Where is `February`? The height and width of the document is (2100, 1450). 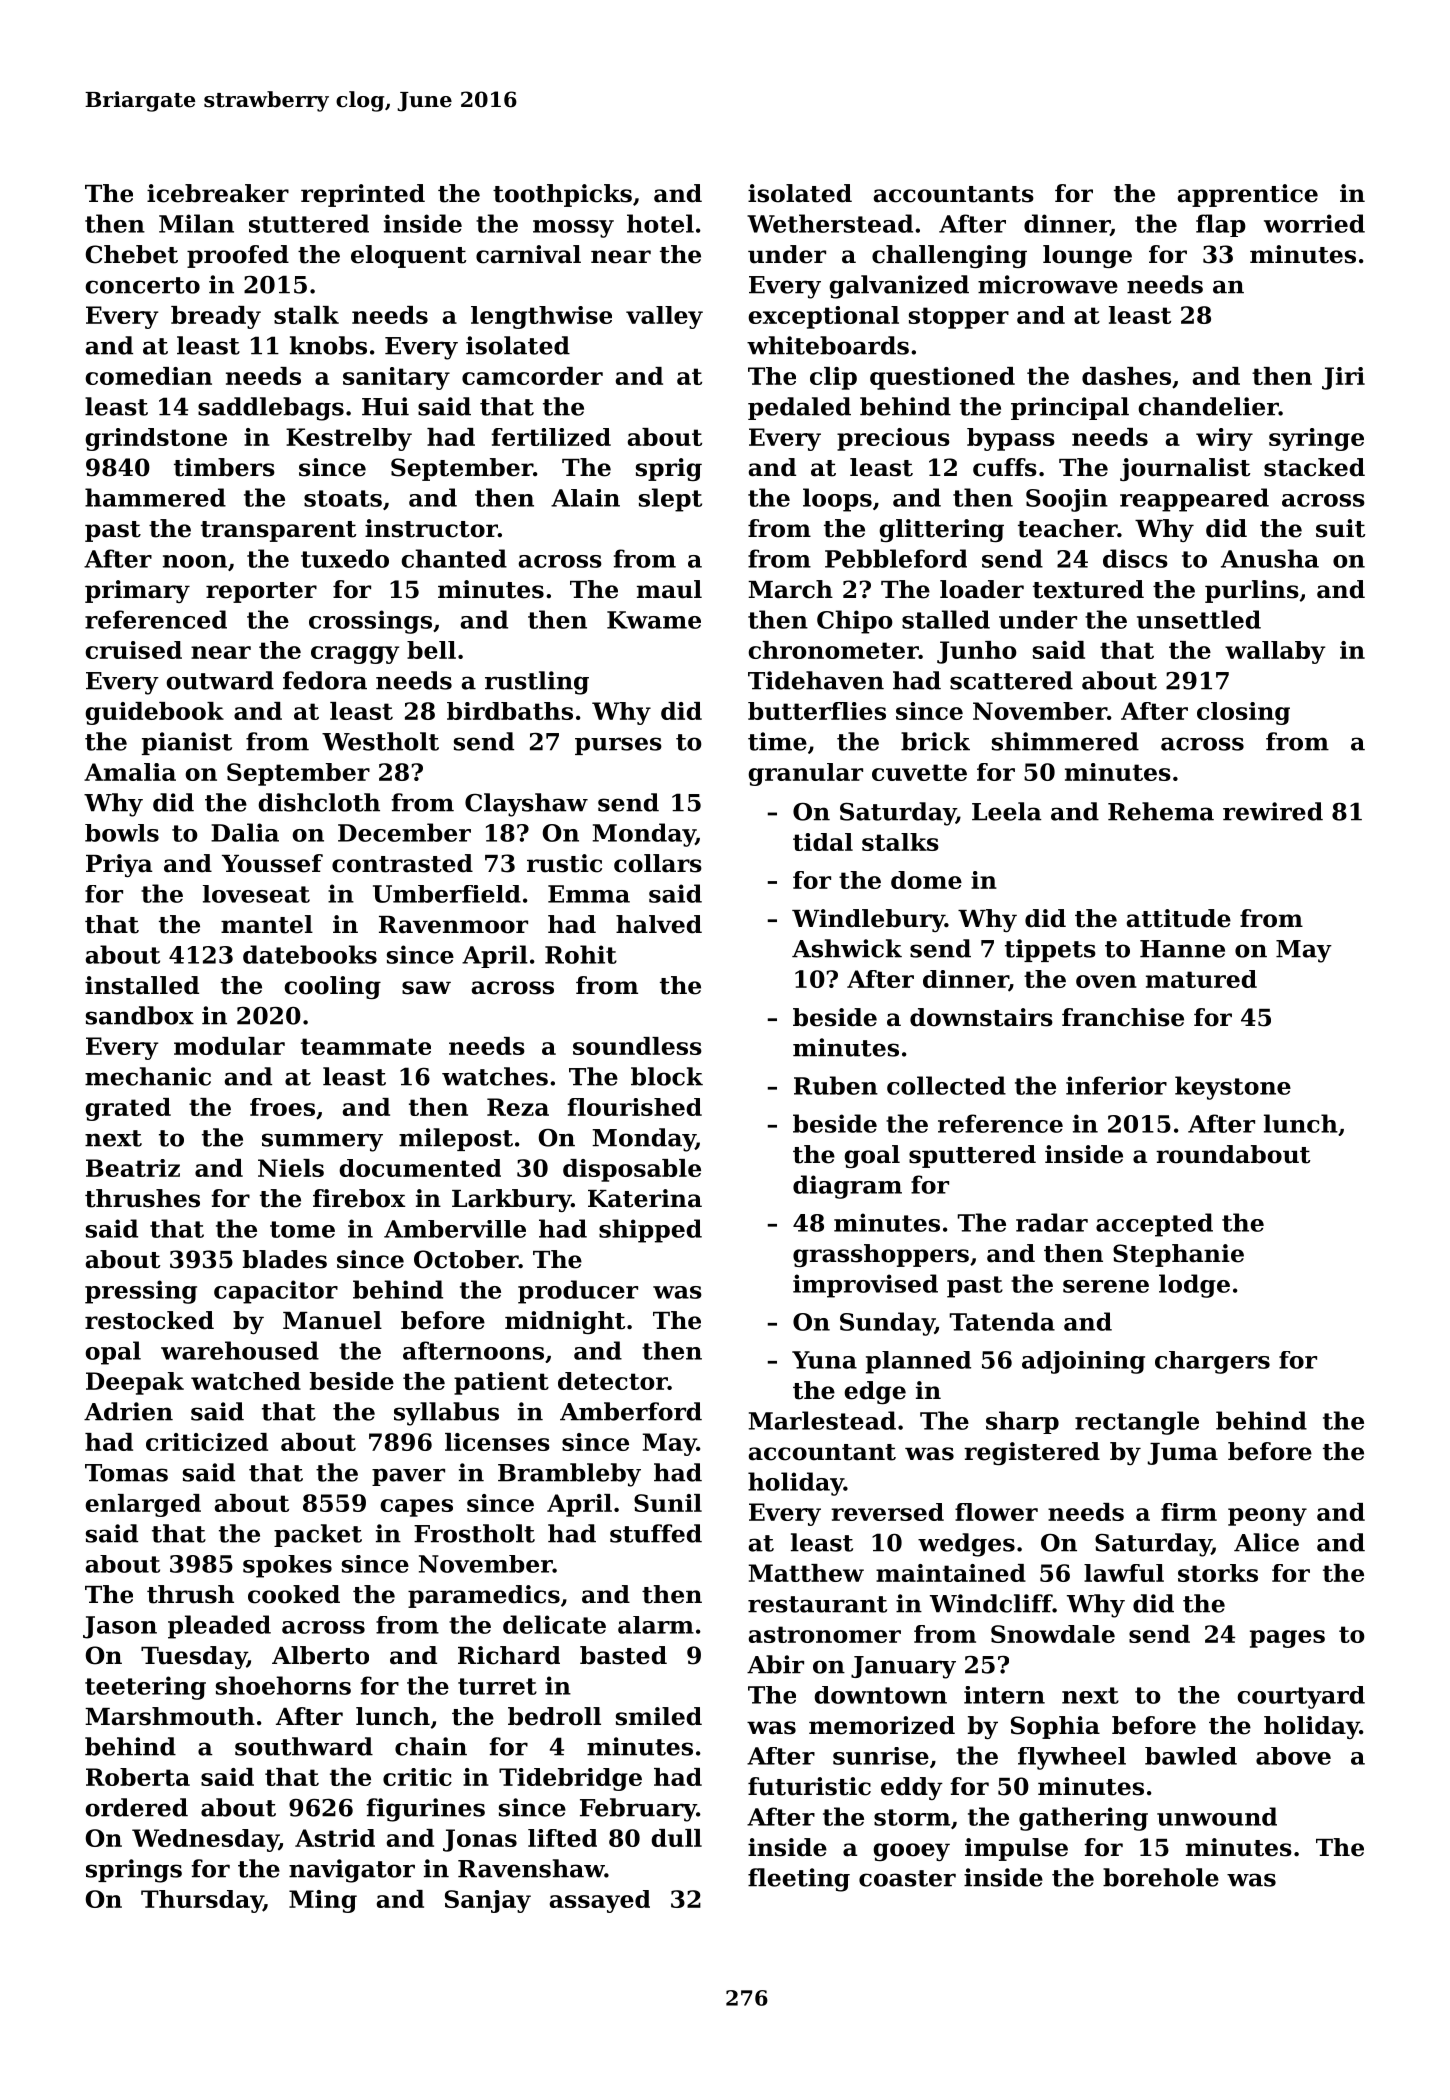 February is located at coordinates (638, 1810).
